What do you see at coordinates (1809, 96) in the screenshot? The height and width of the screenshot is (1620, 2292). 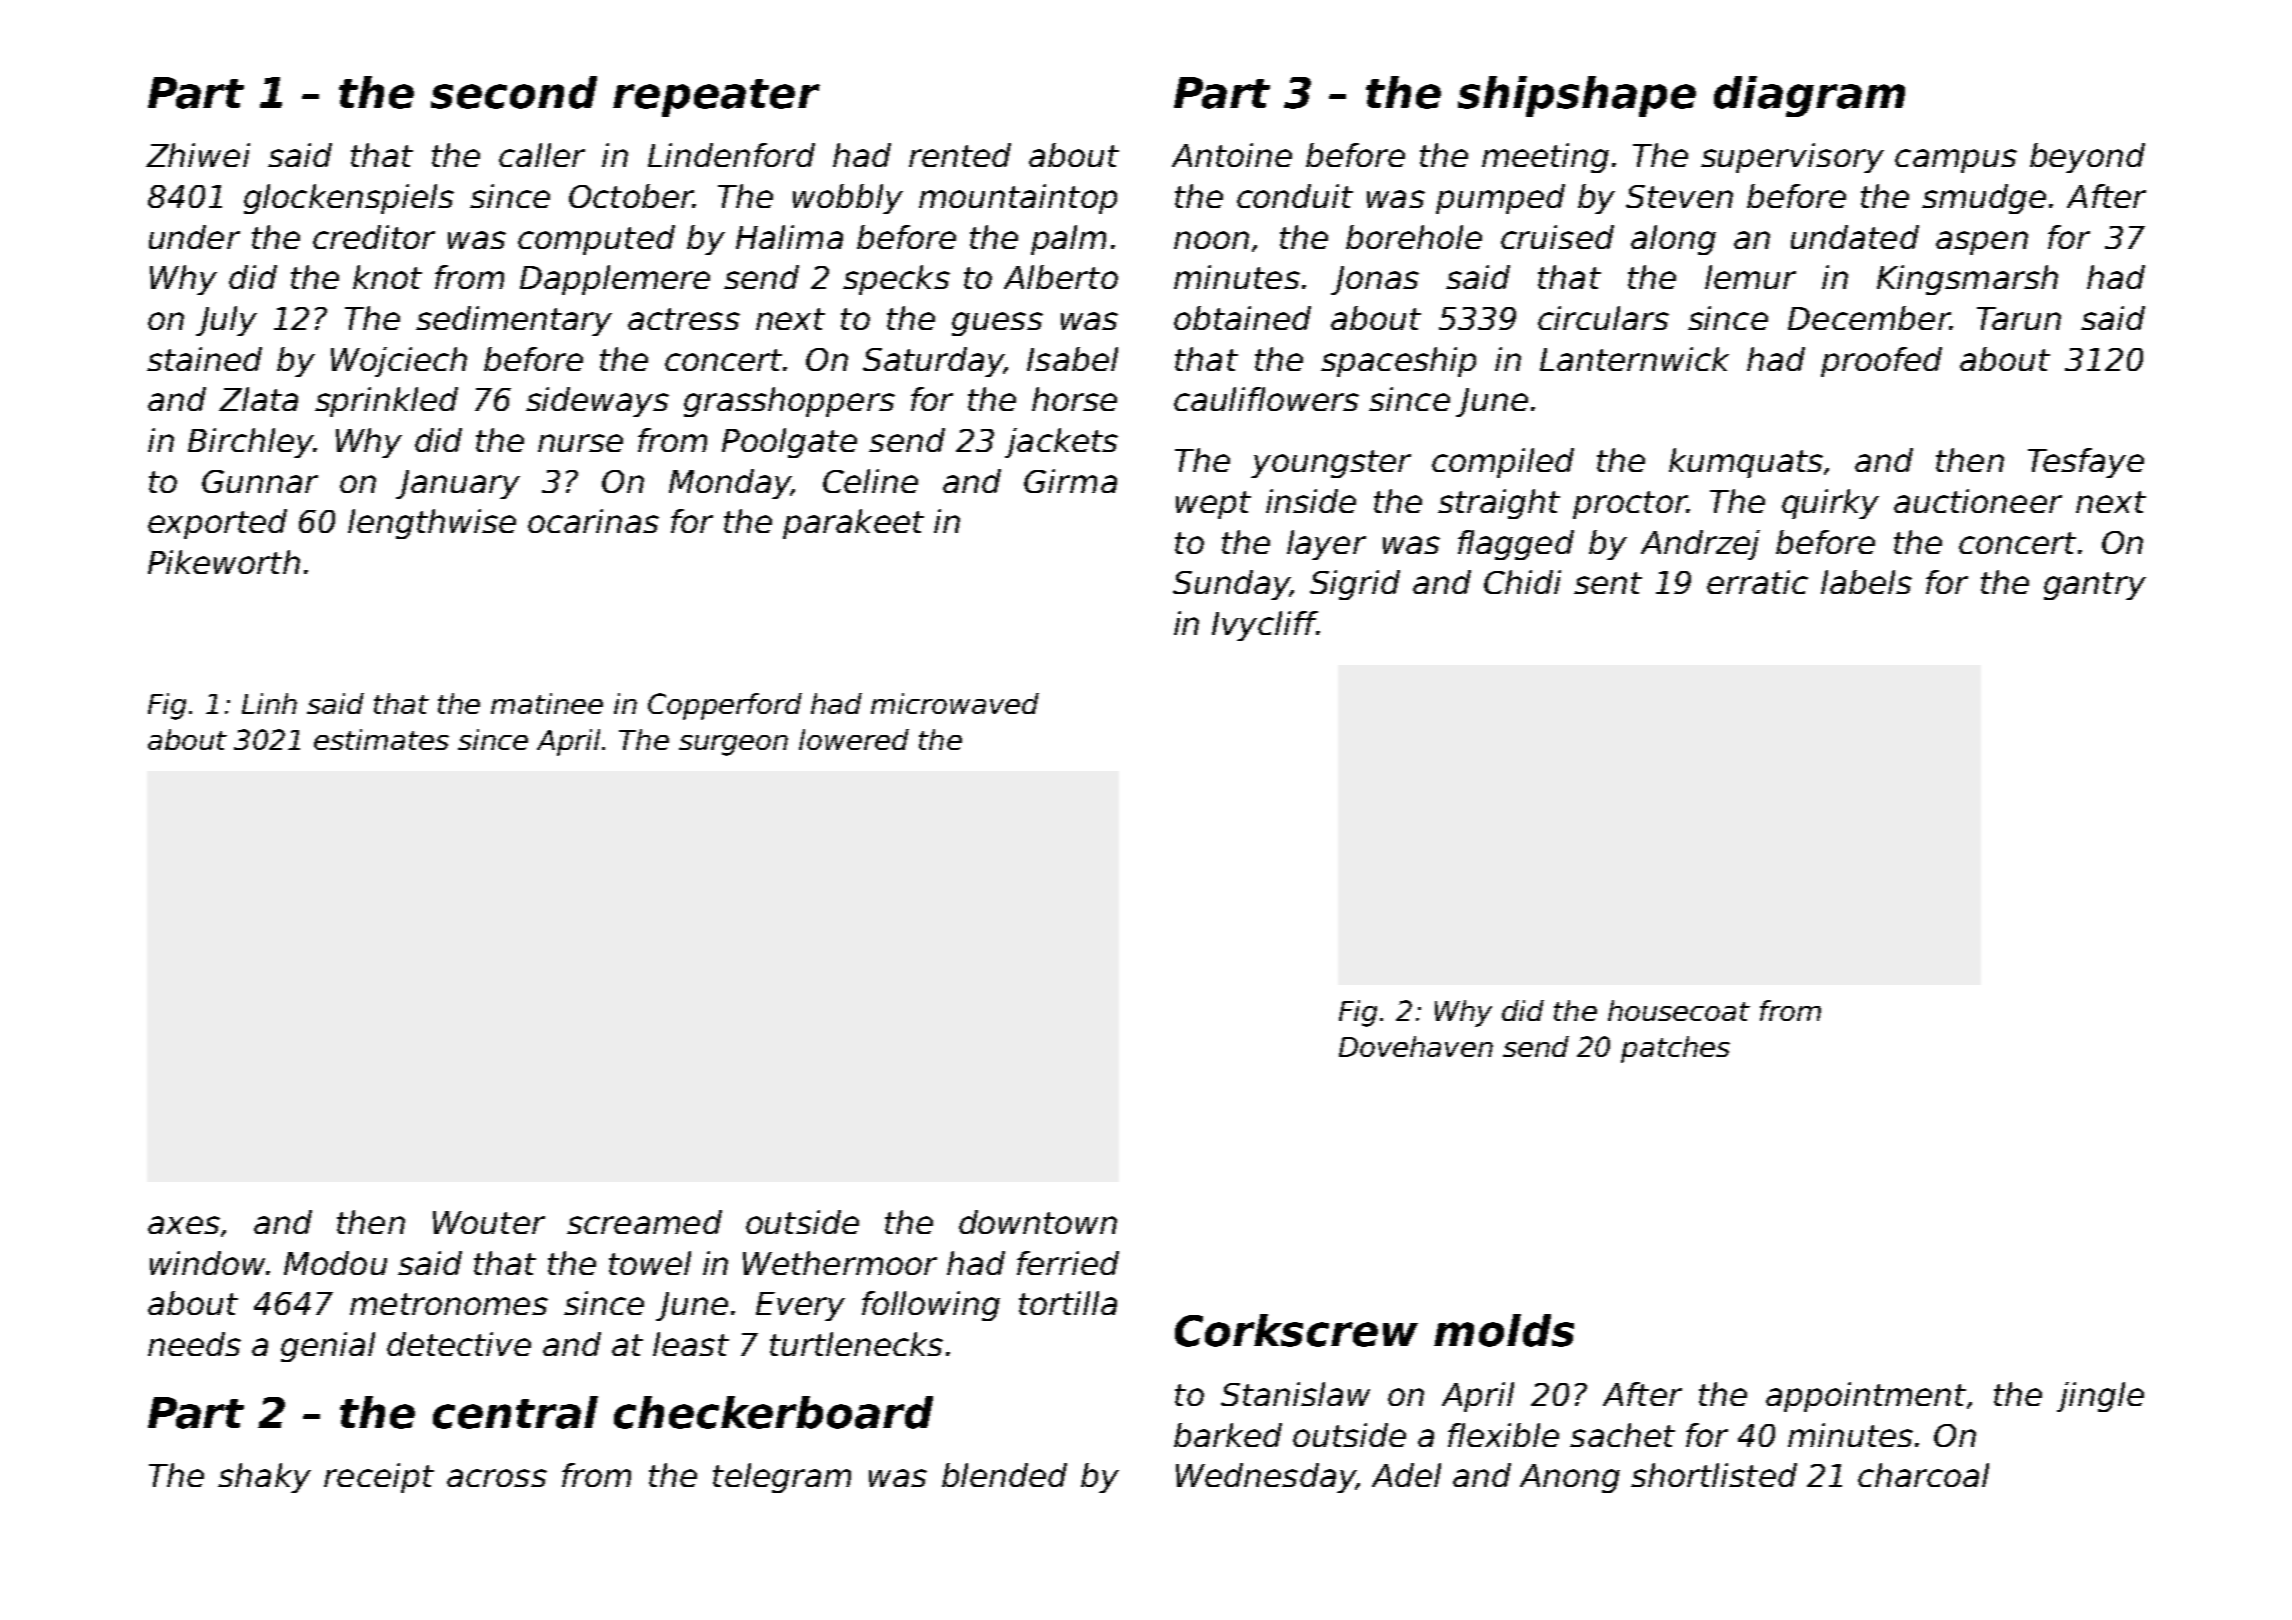 I see `diagram` at bounding box center [1809, 96].
